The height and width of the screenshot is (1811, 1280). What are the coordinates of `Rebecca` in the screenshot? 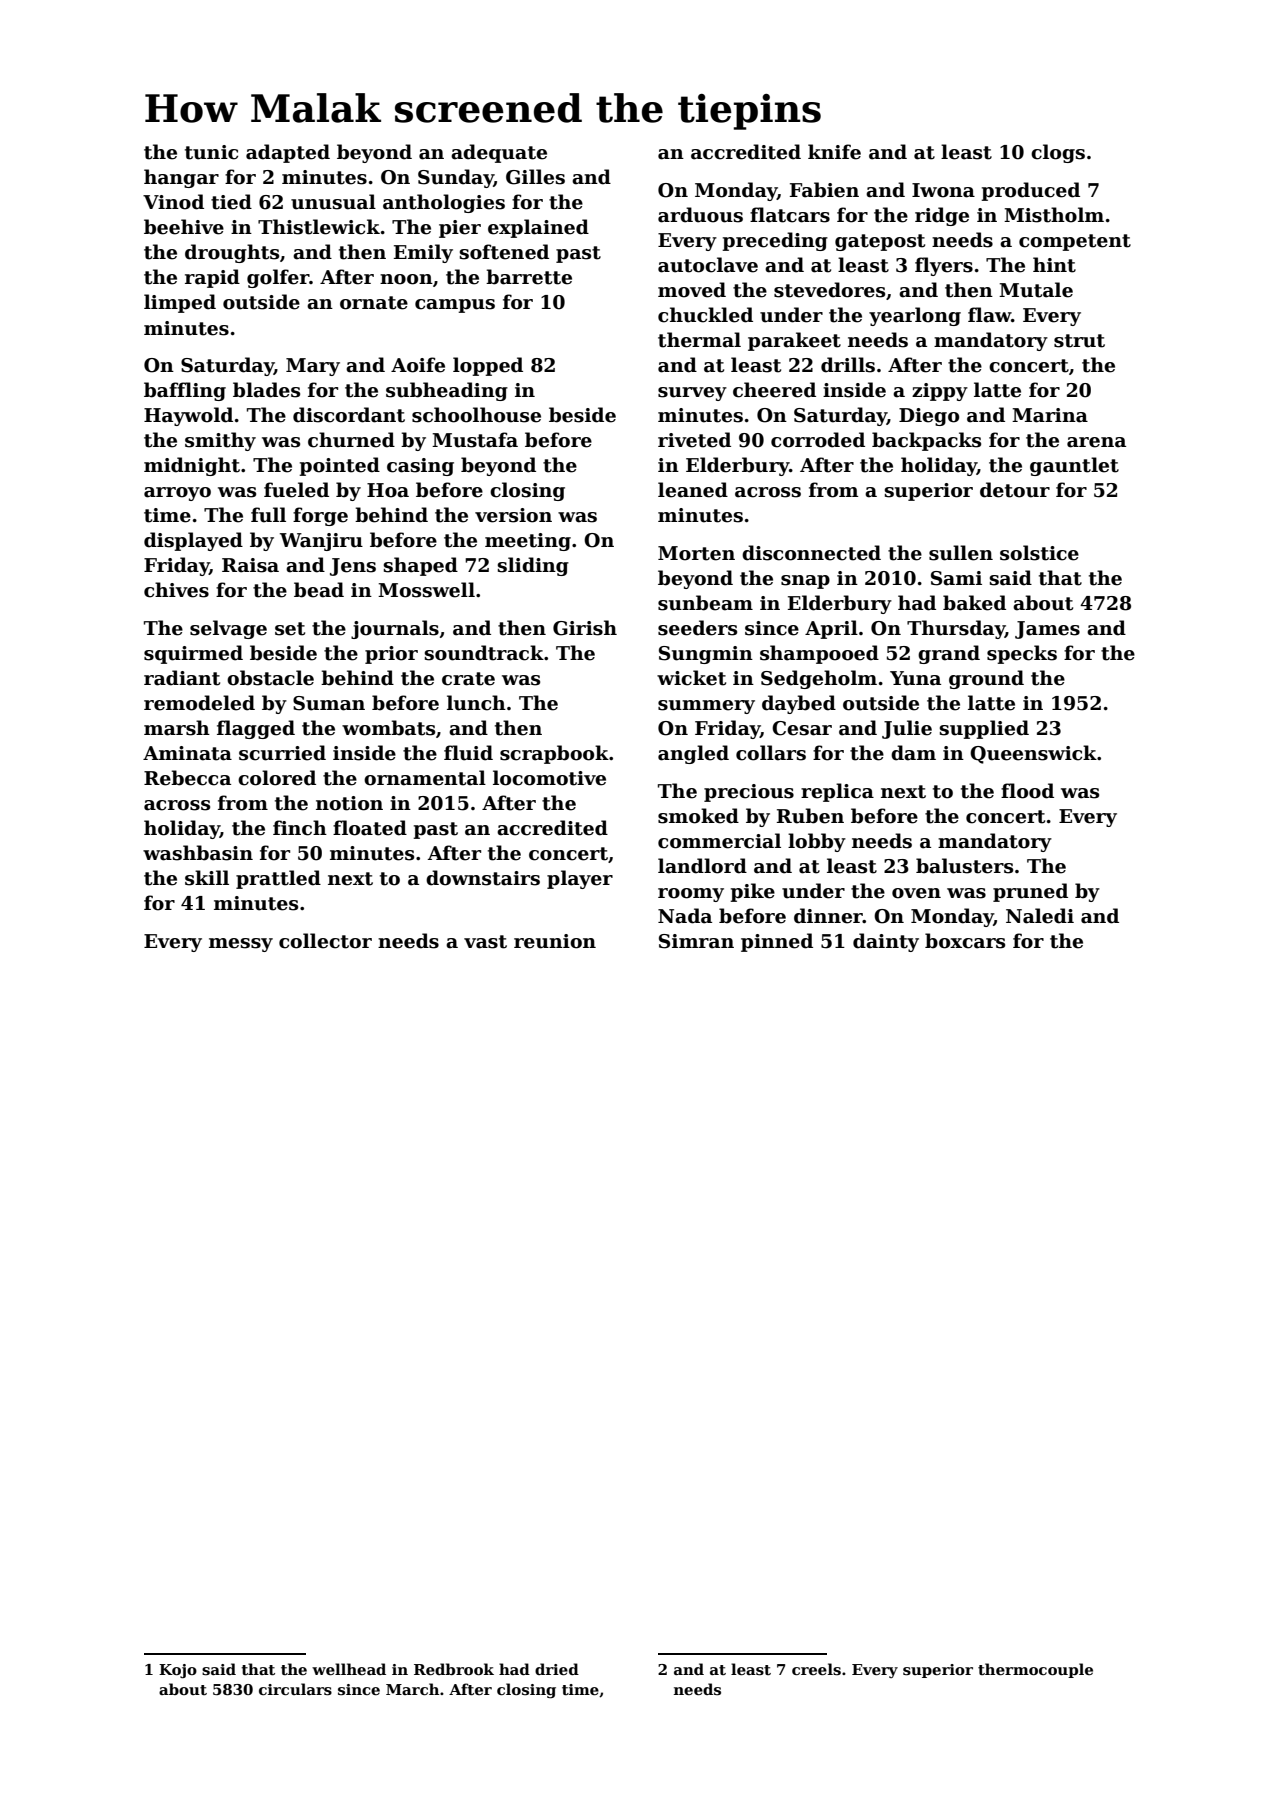 It's located at (187, 778).
